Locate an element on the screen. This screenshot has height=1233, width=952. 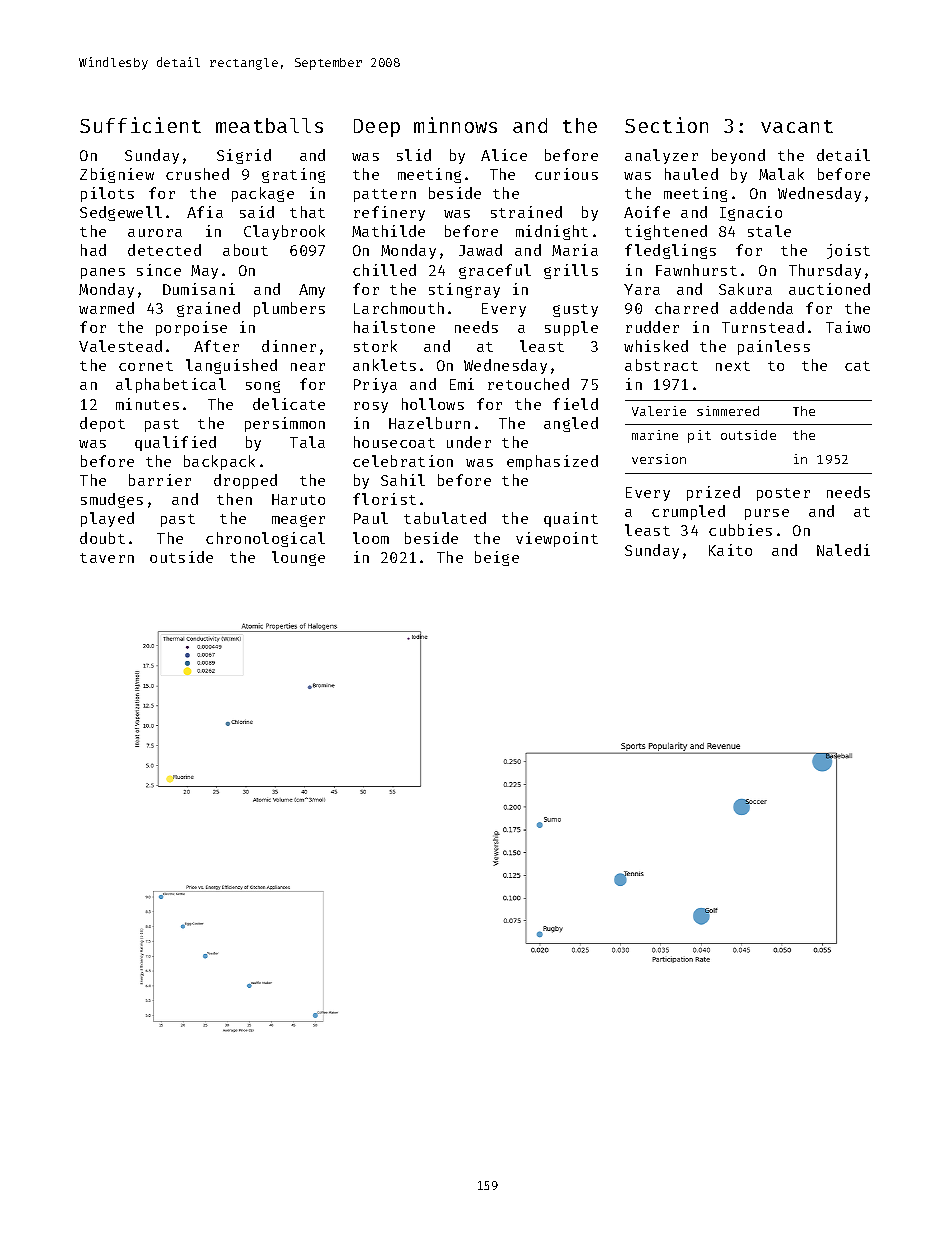
retouched is located at coordinates (528, 384).
